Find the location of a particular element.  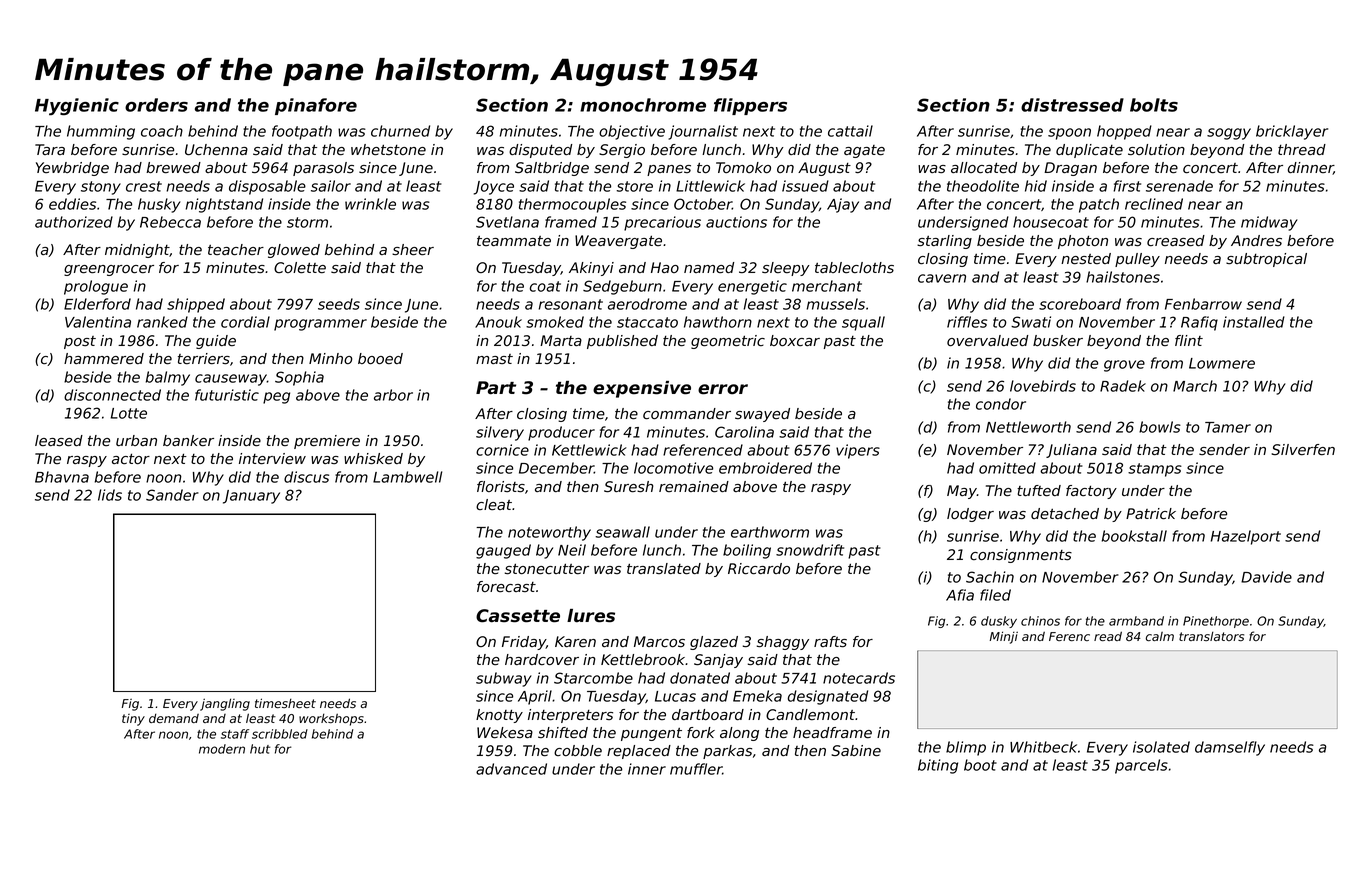

footpath is located at coordinates (302, 132).
